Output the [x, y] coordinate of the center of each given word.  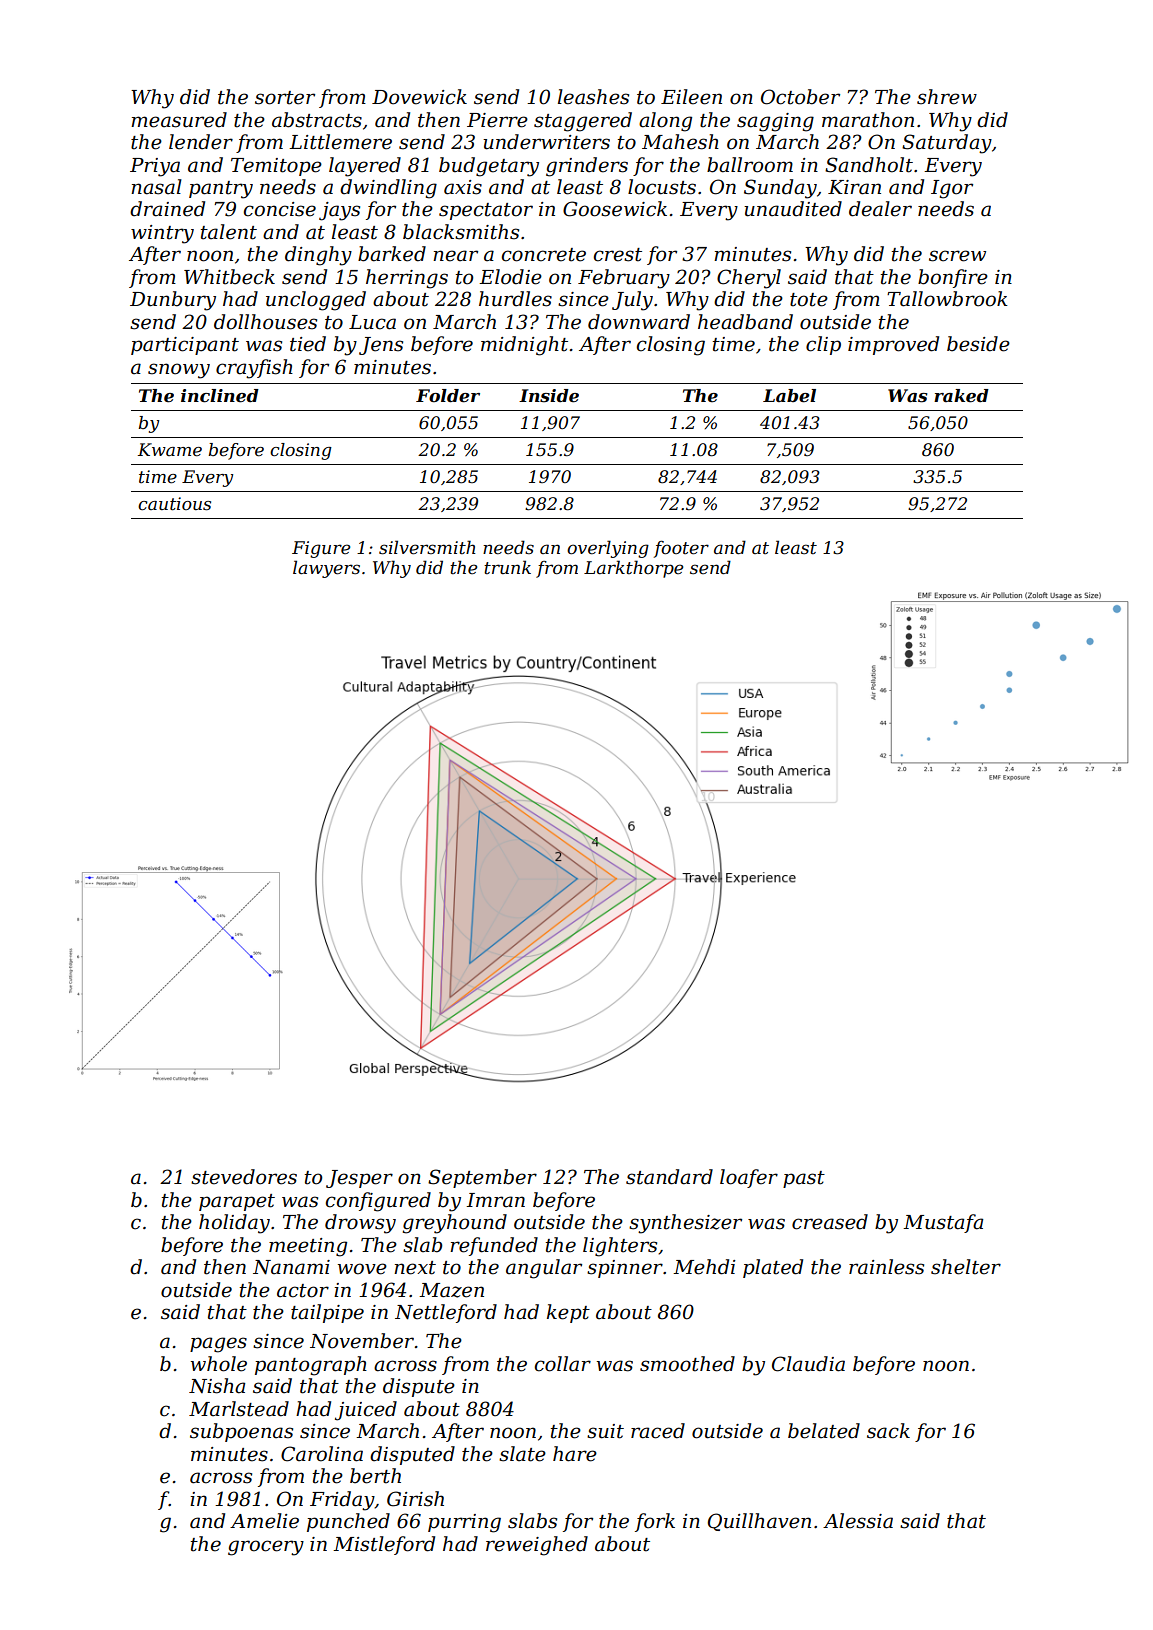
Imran [495, 1200]
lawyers [326, 569]
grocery [266, 1548]
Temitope [276, 167]
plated [773, 1268]
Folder [448, 396]
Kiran [854, 187]
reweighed [537, 1546]
